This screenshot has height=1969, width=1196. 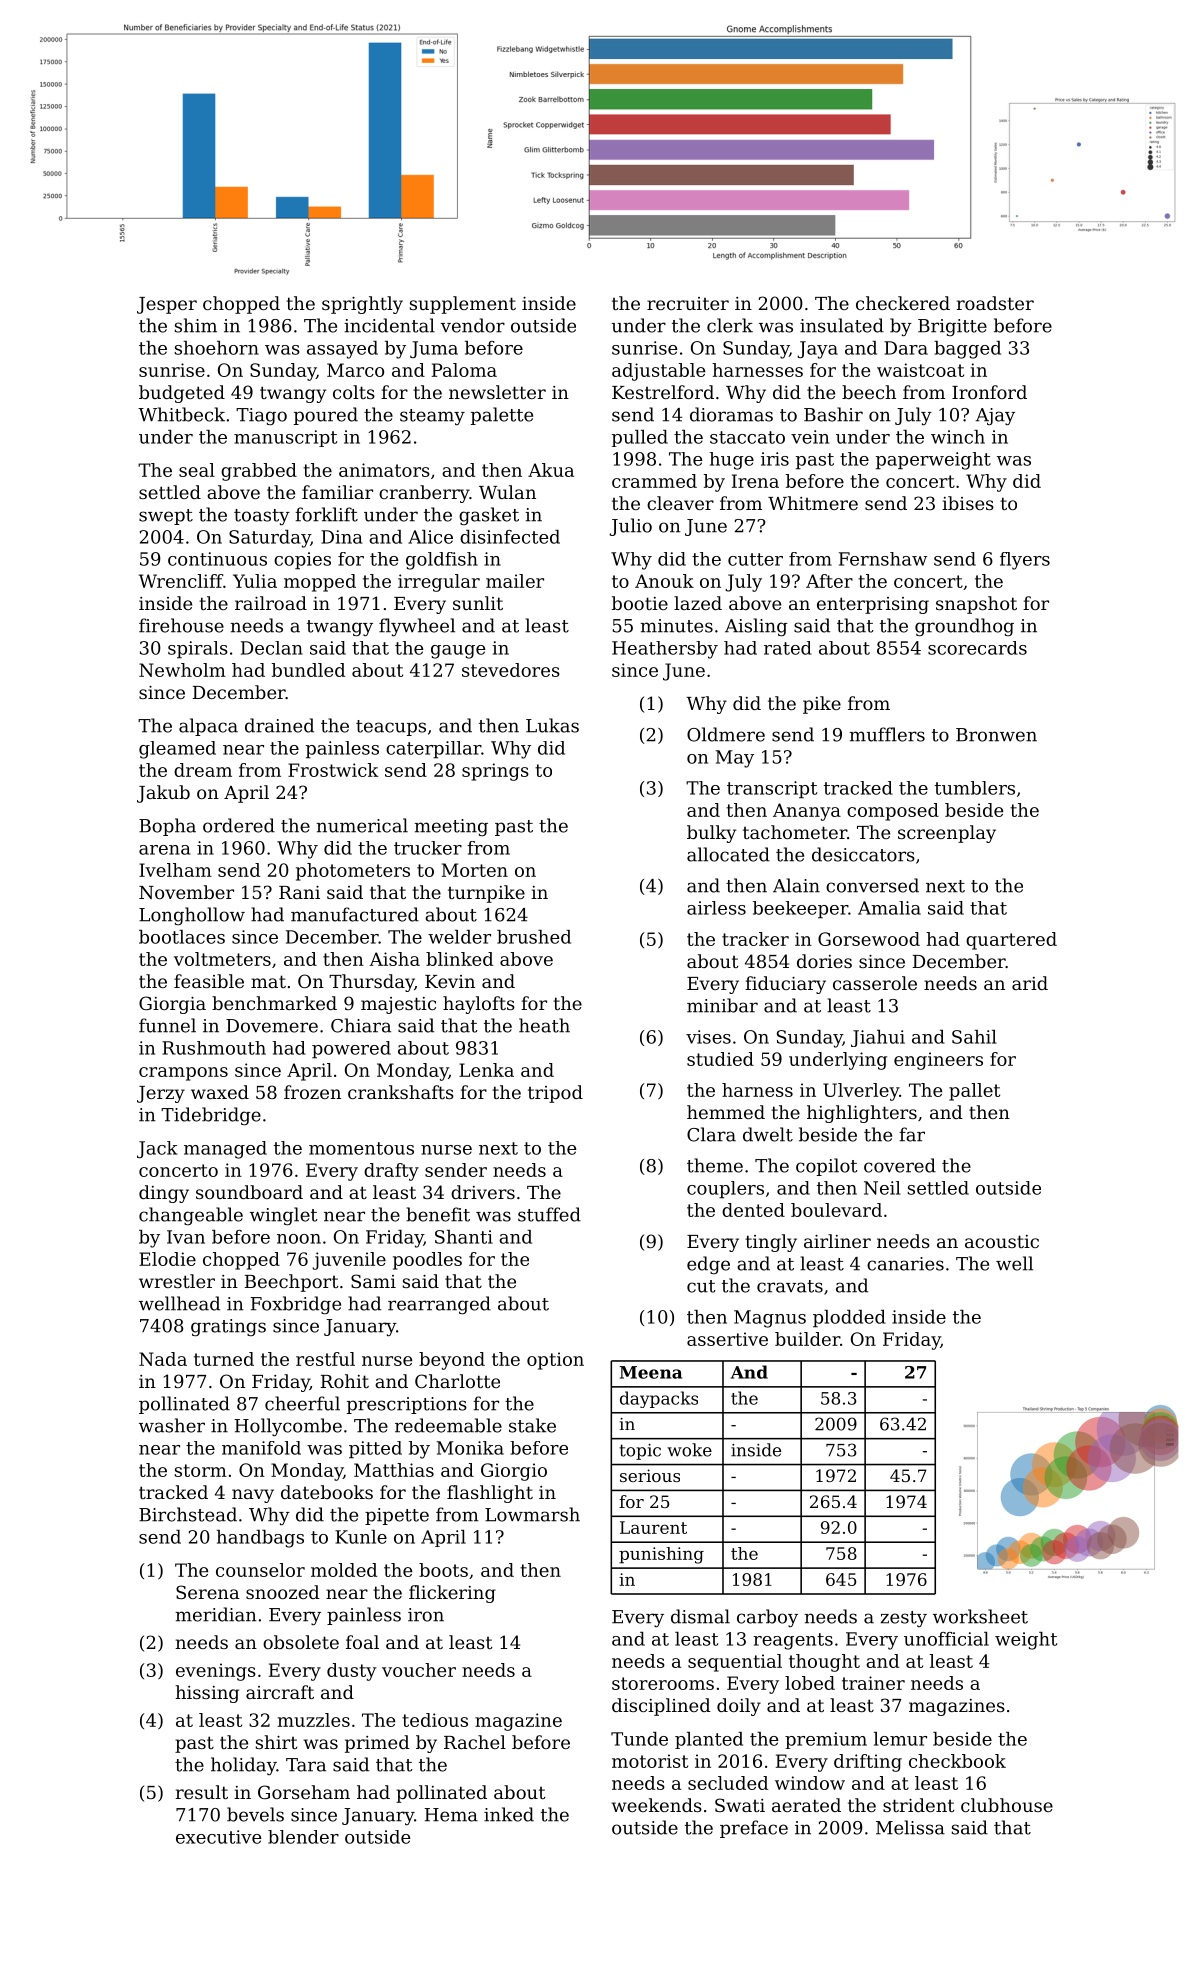 What do you see at coordinates (976, 605) in the screenshot?
I see `snapshot` at bounding box center [976, 605].
